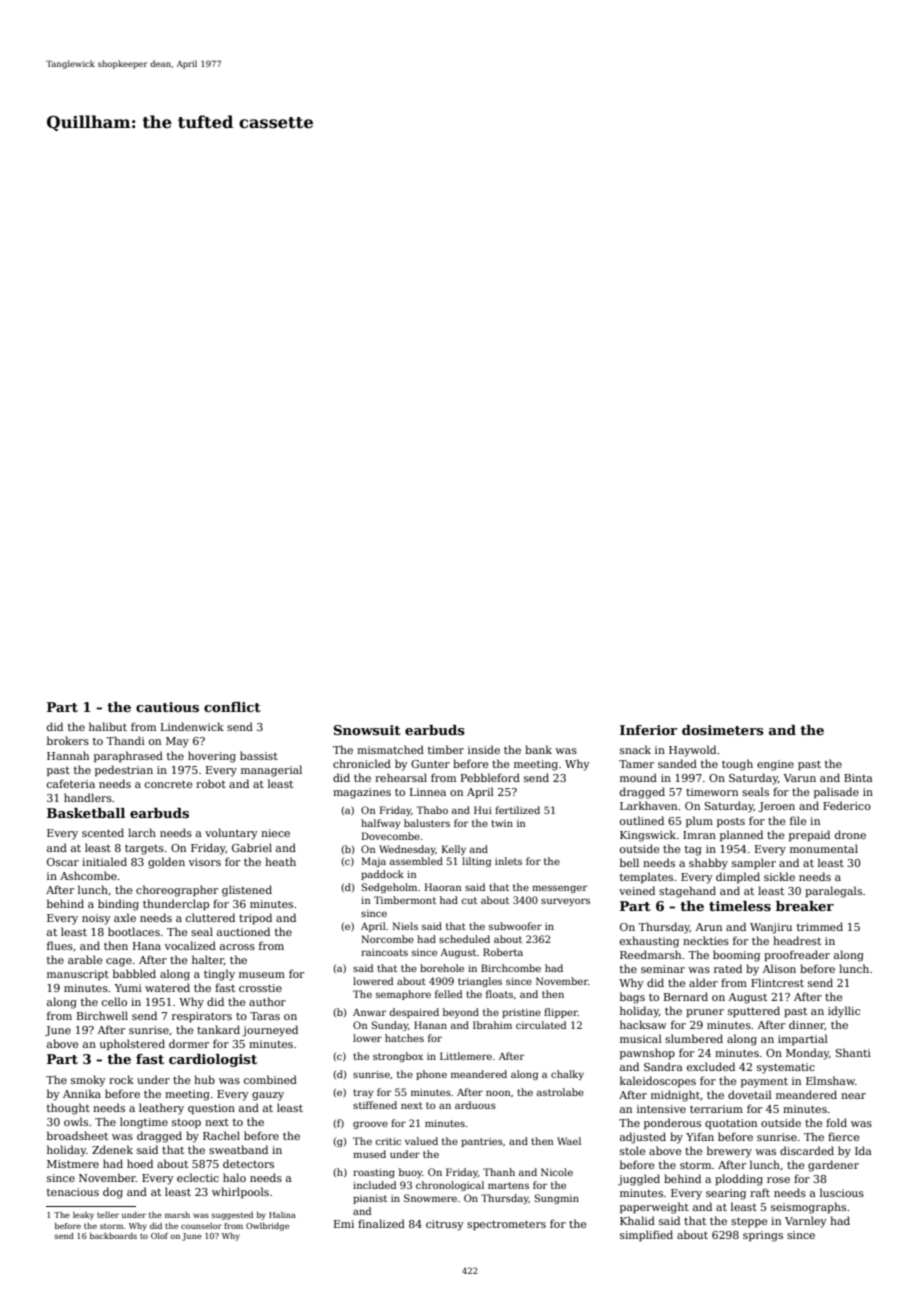  I want to click on hovering, so click(212, 757).
